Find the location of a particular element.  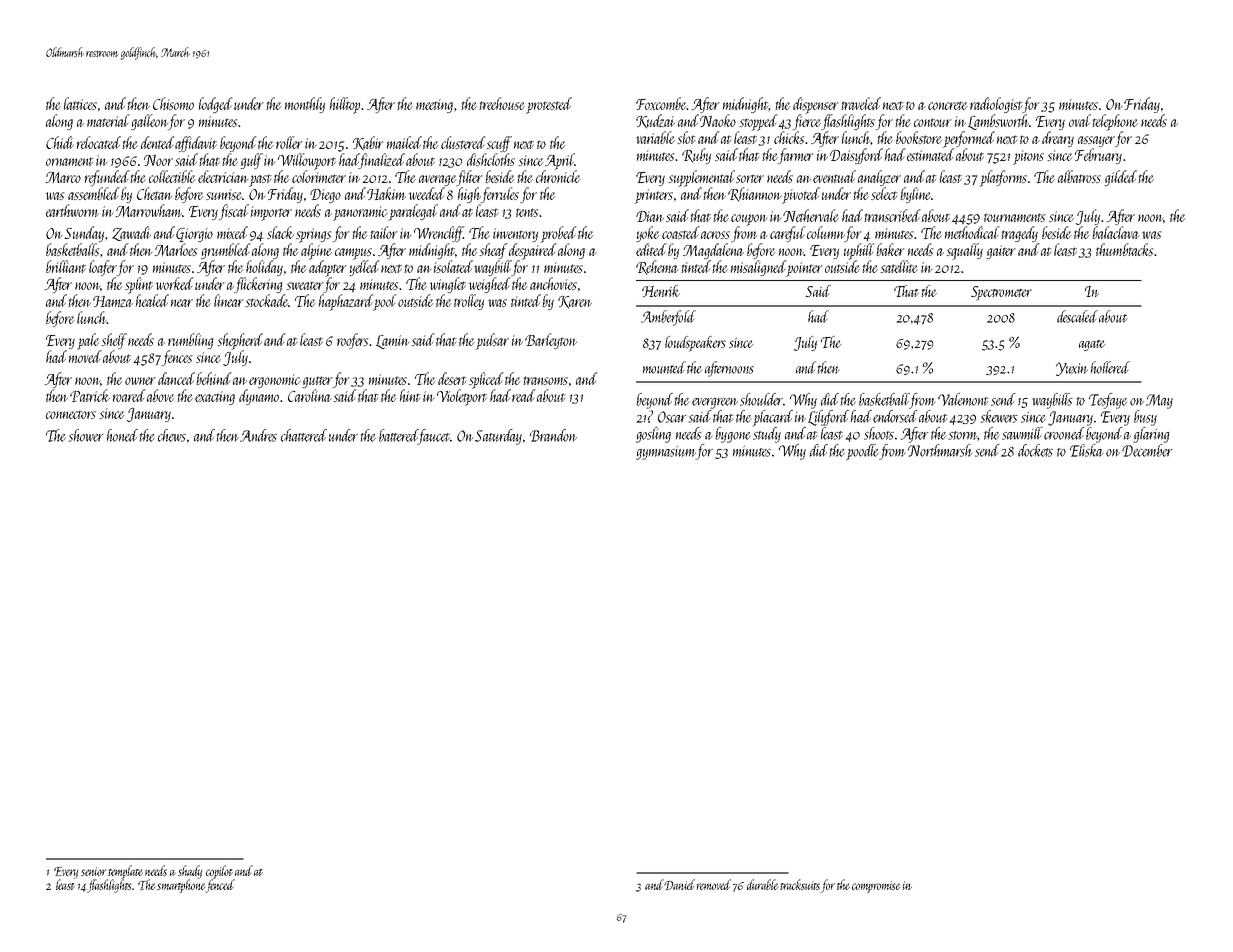

senior is located at coordinates (94, 871).
